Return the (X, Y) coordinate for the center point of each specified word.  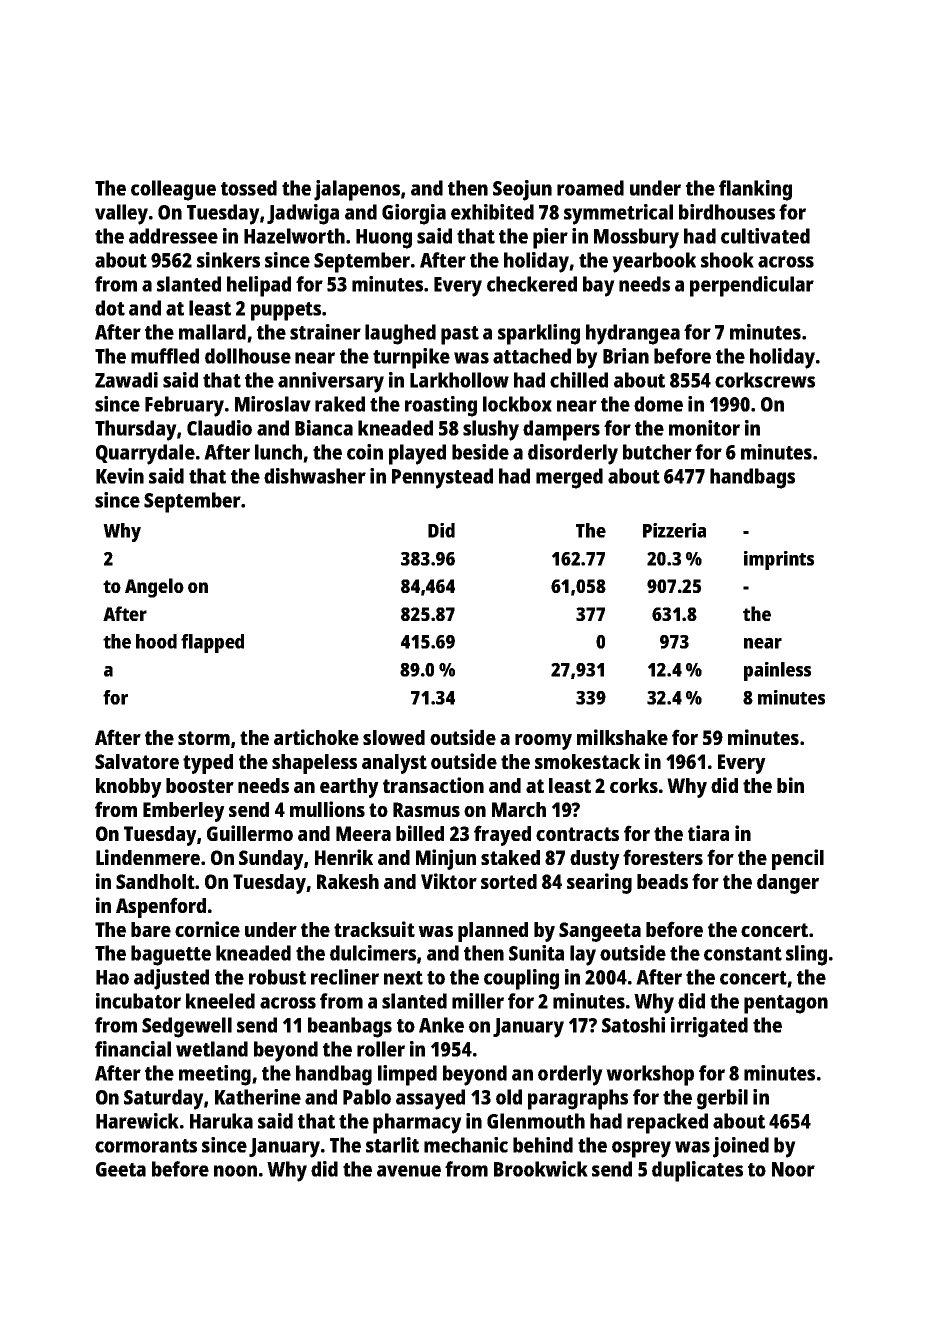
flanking (755, 190)
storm (204, 738)
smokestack (587, 761)
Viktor (449, 881)
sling (806, 955)
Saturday (164, 1099)
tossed (249, 188)
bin (790, 785)
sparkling (539, 334)
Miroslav (273, 404)
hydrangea (633, 334)
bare (151, 929)
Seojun (522, 190)
